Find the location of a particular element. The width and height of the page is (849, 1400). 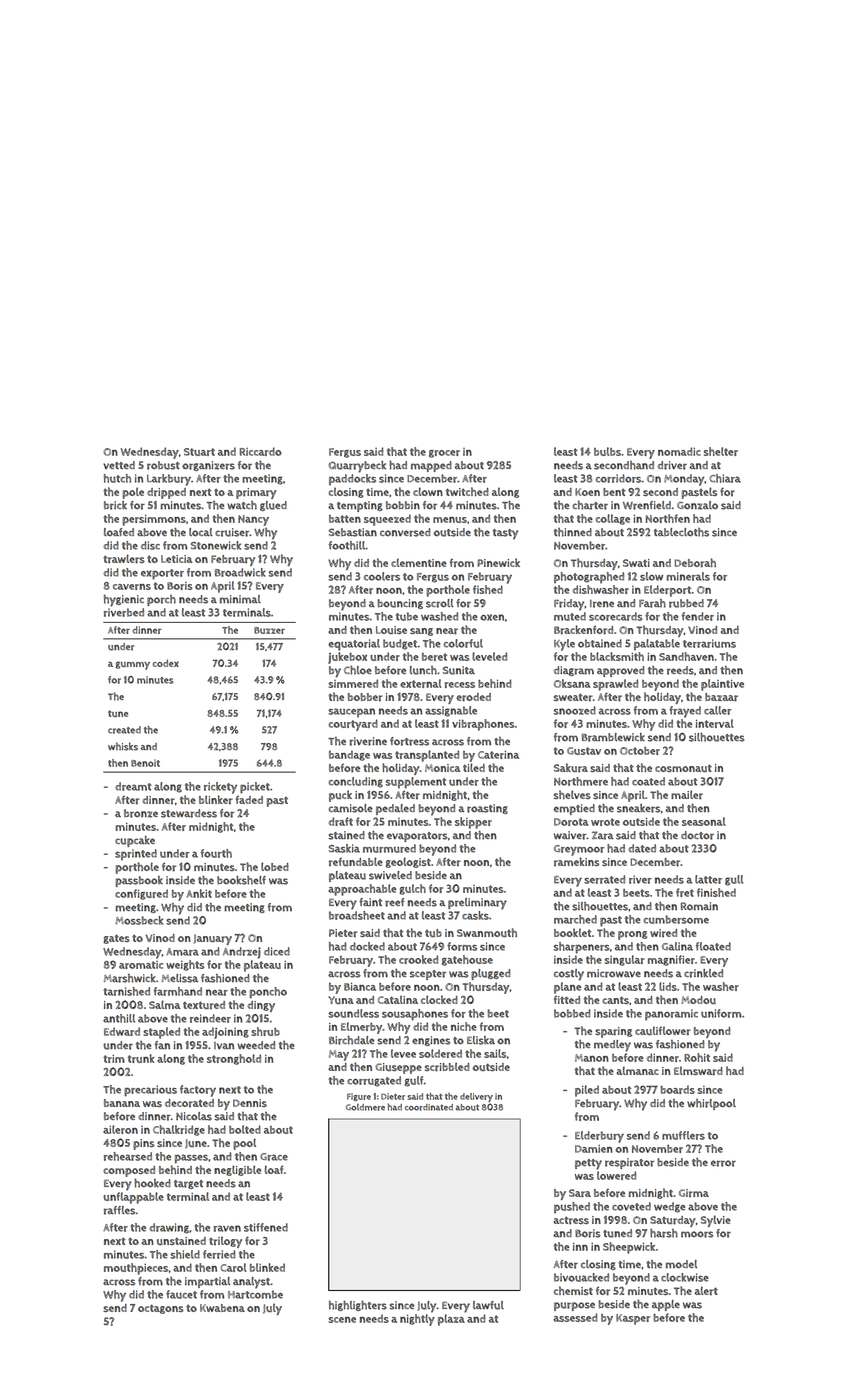

roasting is located at coordinates (487, 809).
